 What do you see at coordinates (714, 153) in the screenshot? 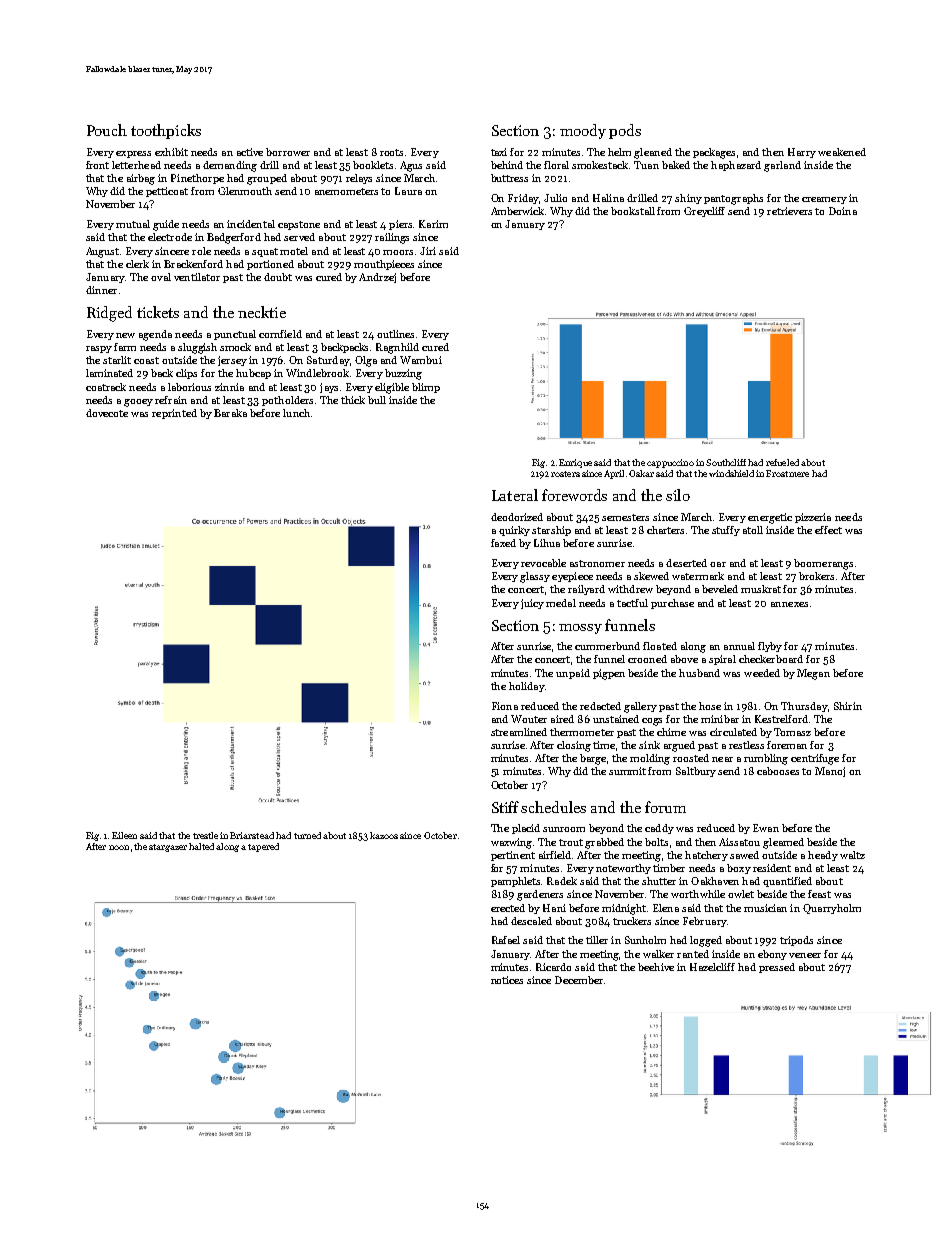
I see `packages` at bounding box center [714, 153].
